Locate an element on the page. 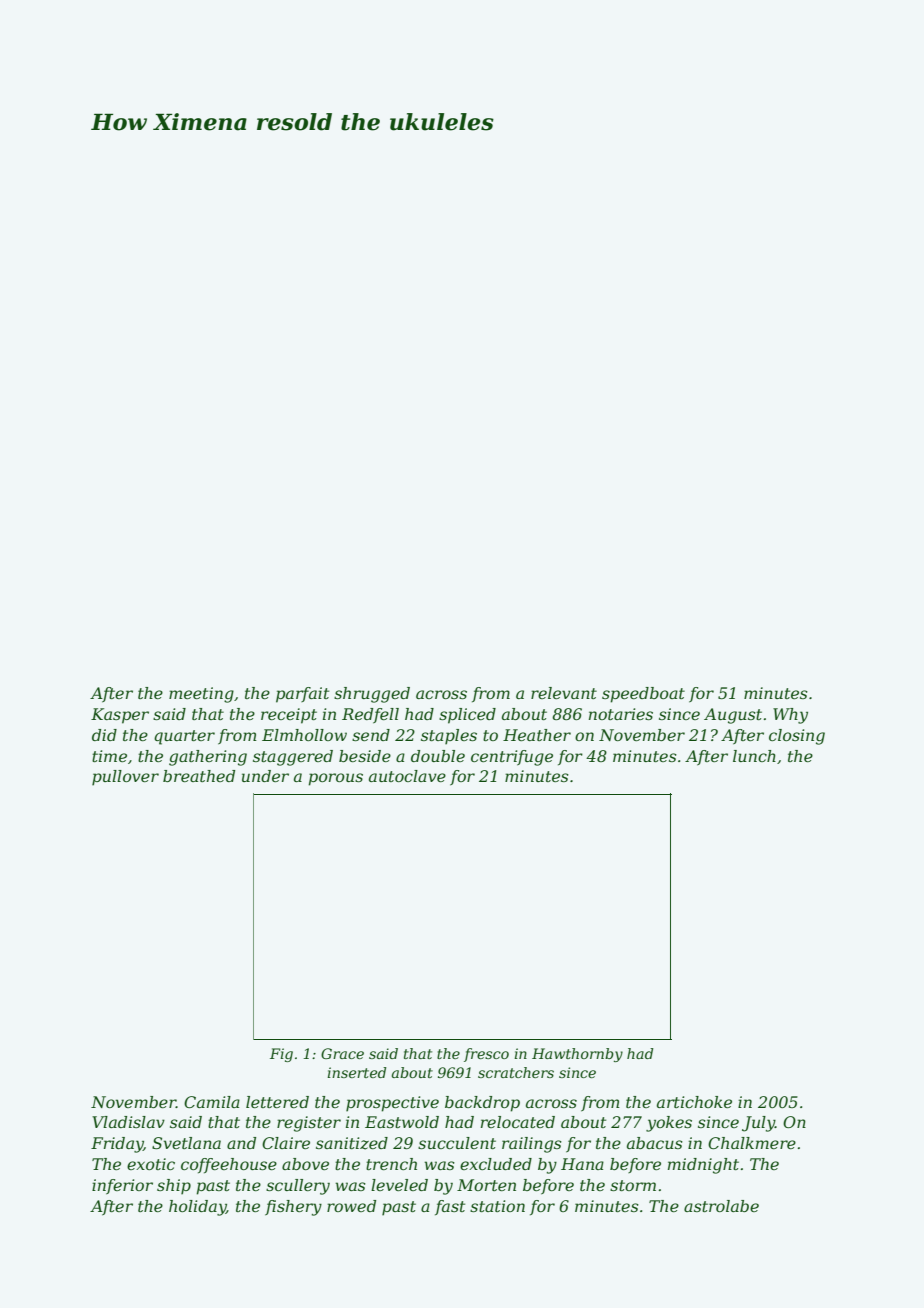 The width and height of the image is (924, 1308). pullover is located at coordinates (125, 778).
